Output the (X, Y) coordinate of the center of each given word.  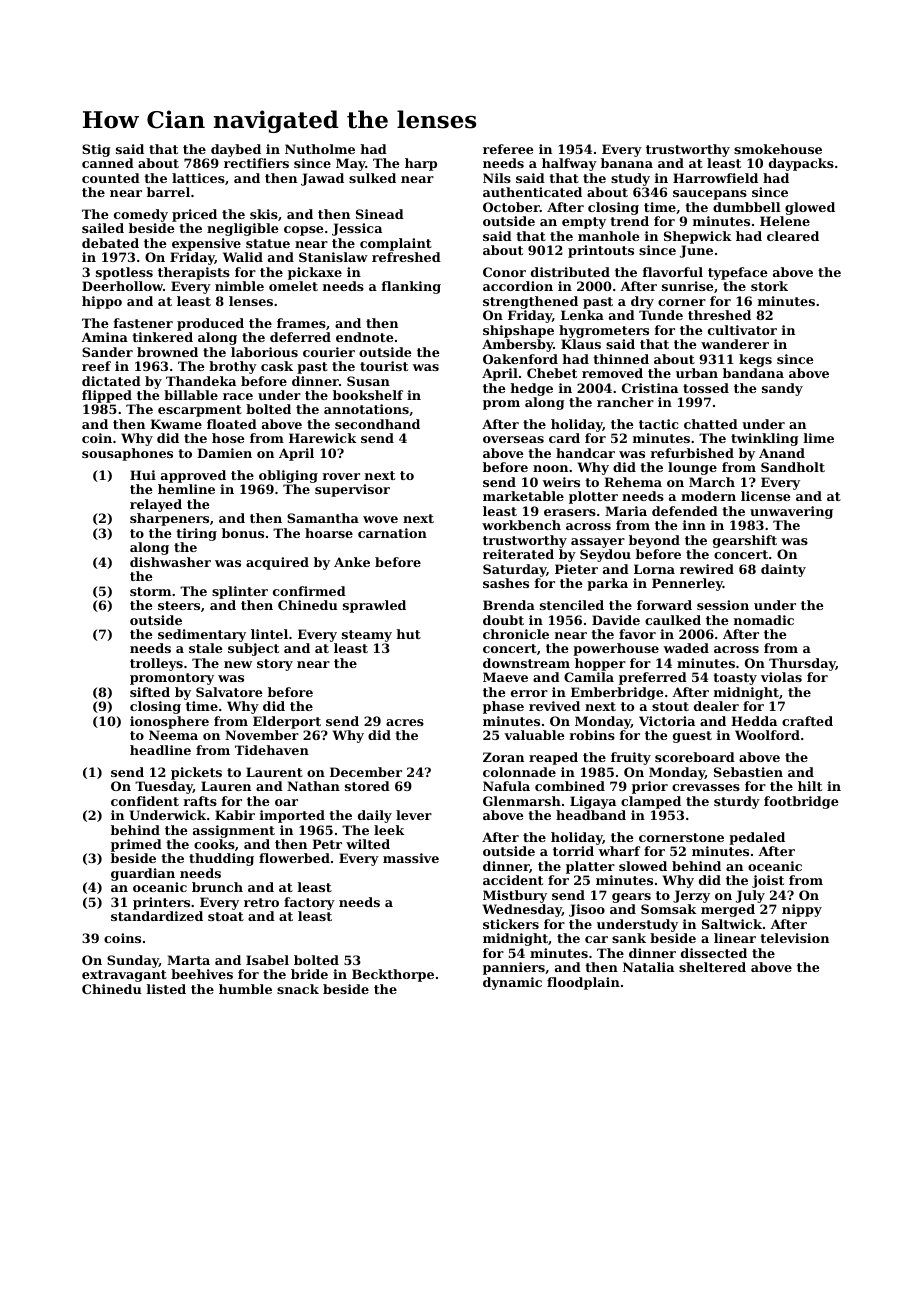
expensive (206, 244)
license (765, 496)
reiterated (518, 554)
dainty (783, 570)
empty (584, 223)
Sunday (133, 961)
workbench (521, 525)
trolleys (156, 664)
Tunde (661, 315)
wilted (368, 844)
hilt (810, 786)
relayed (156, 505)
